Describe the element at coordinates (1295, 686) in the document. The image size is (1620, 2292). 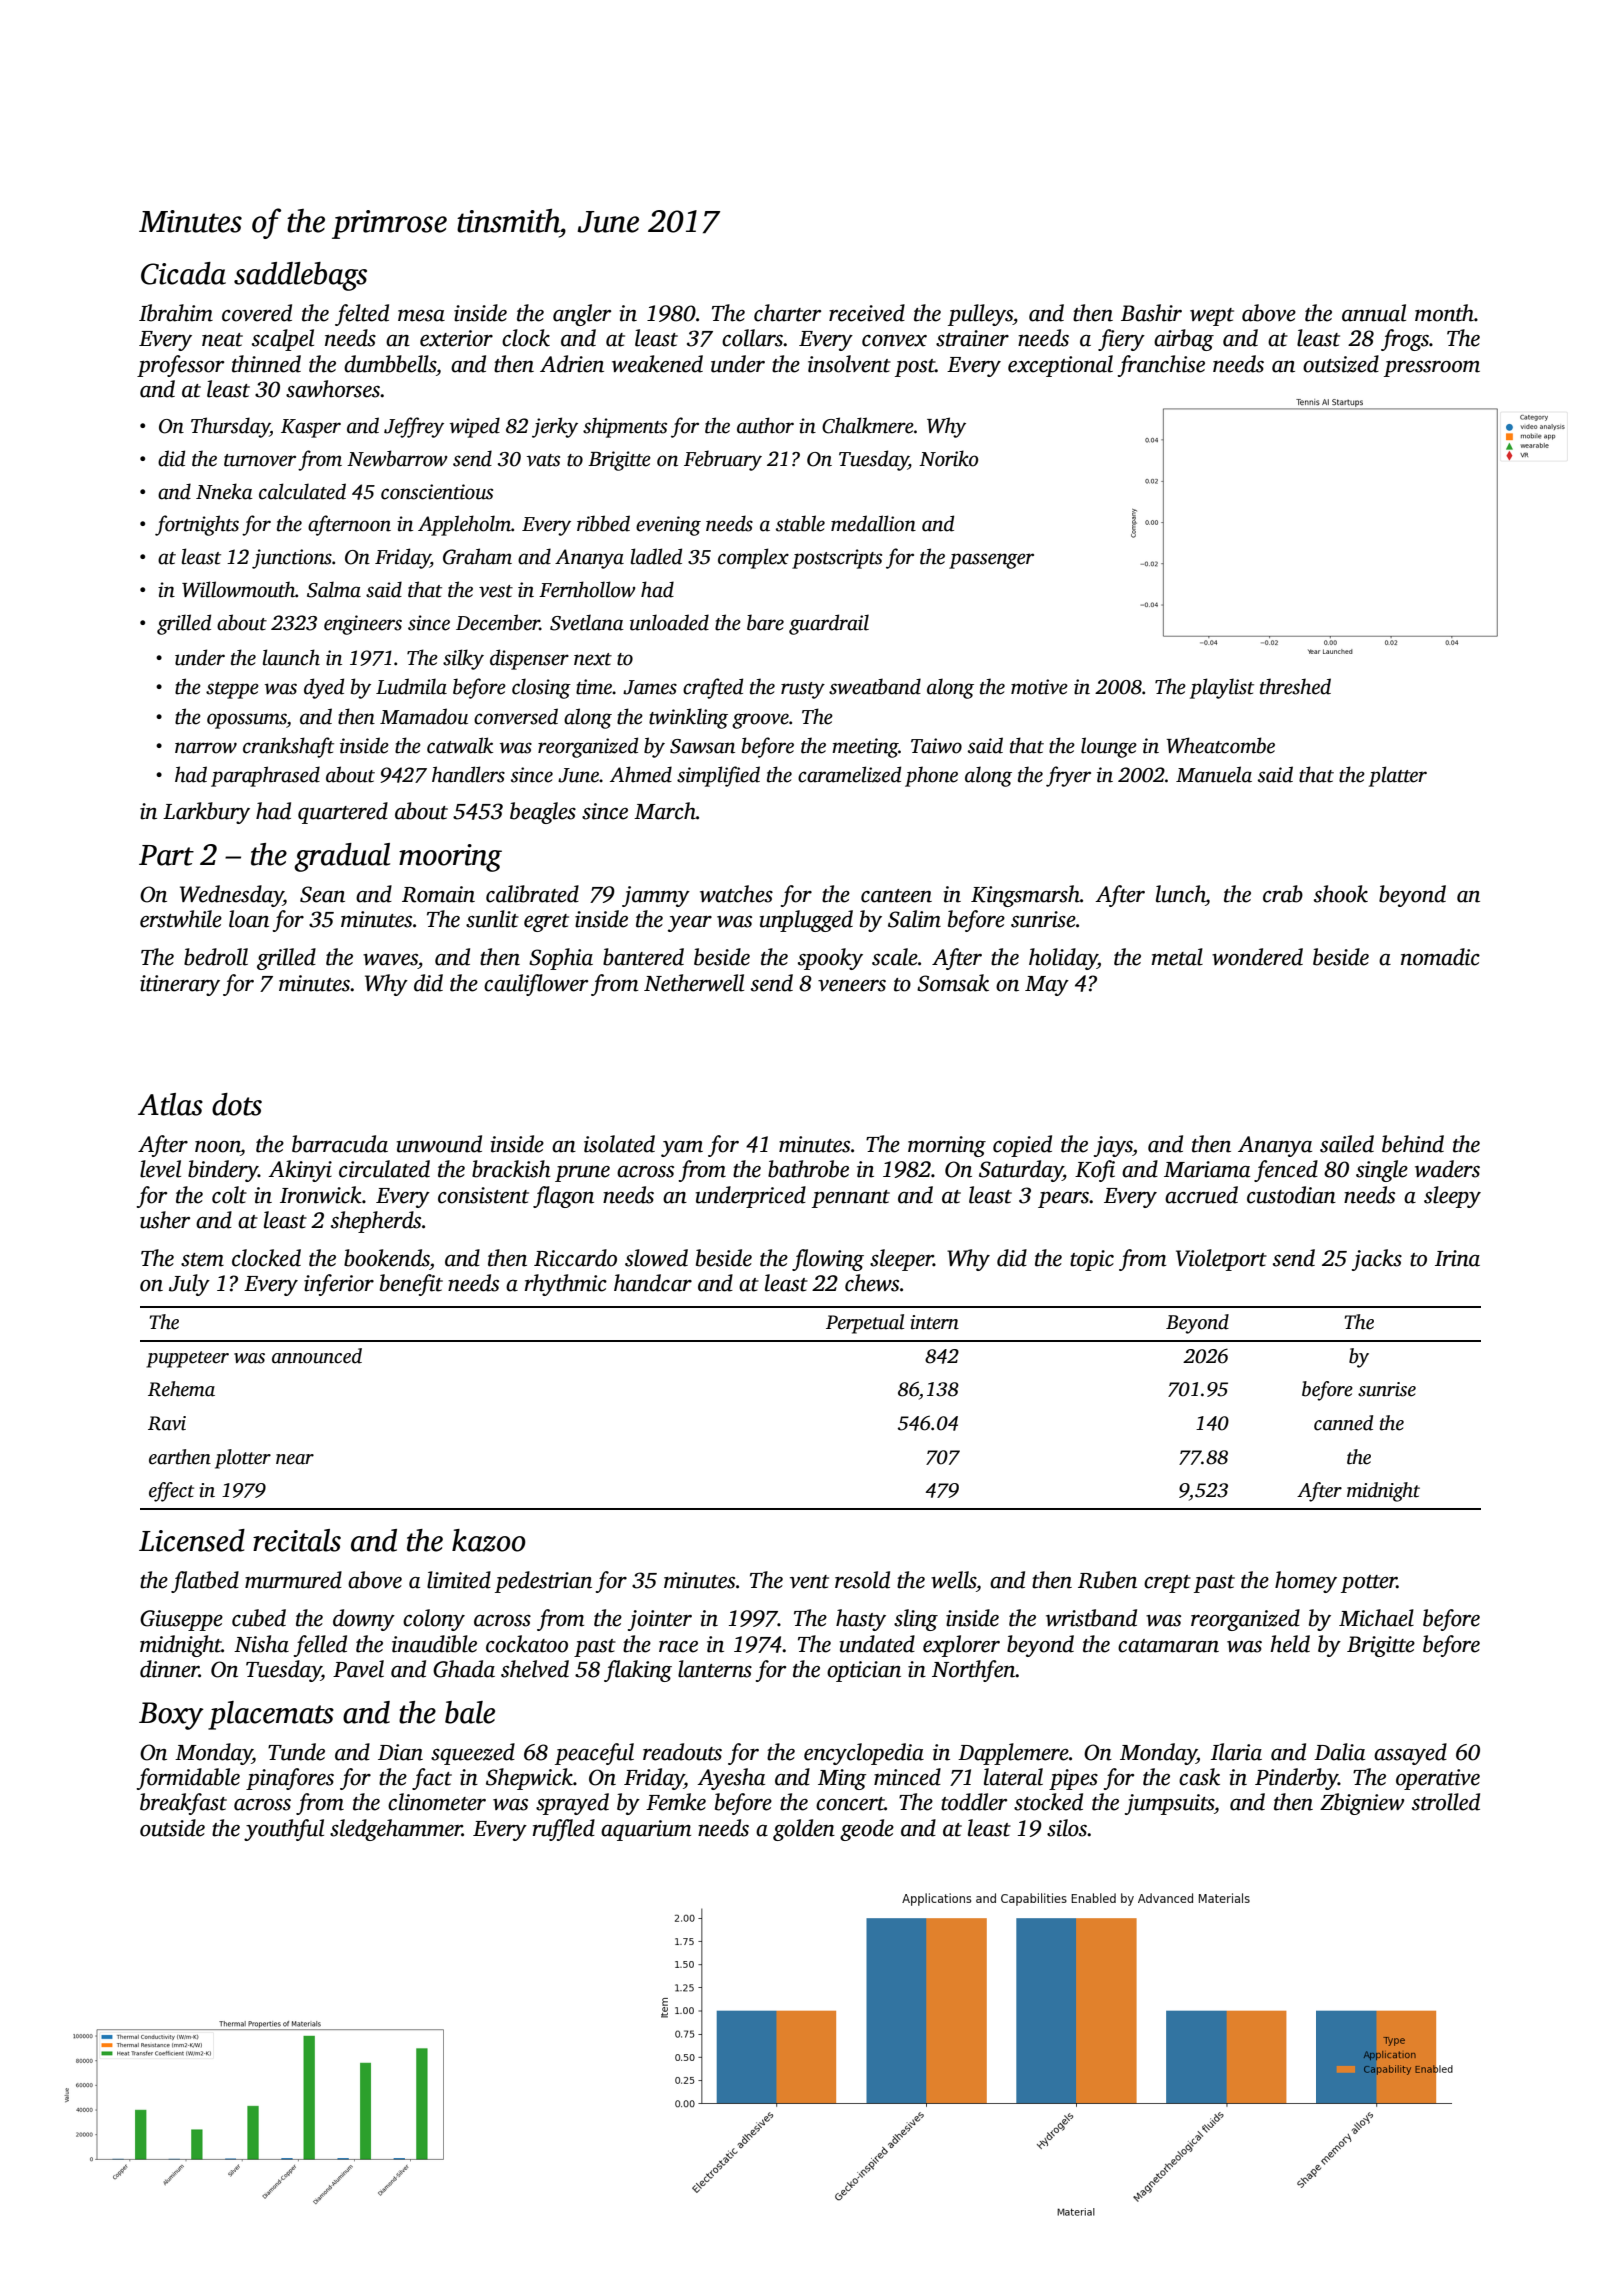
I see `threshed` at that location.
